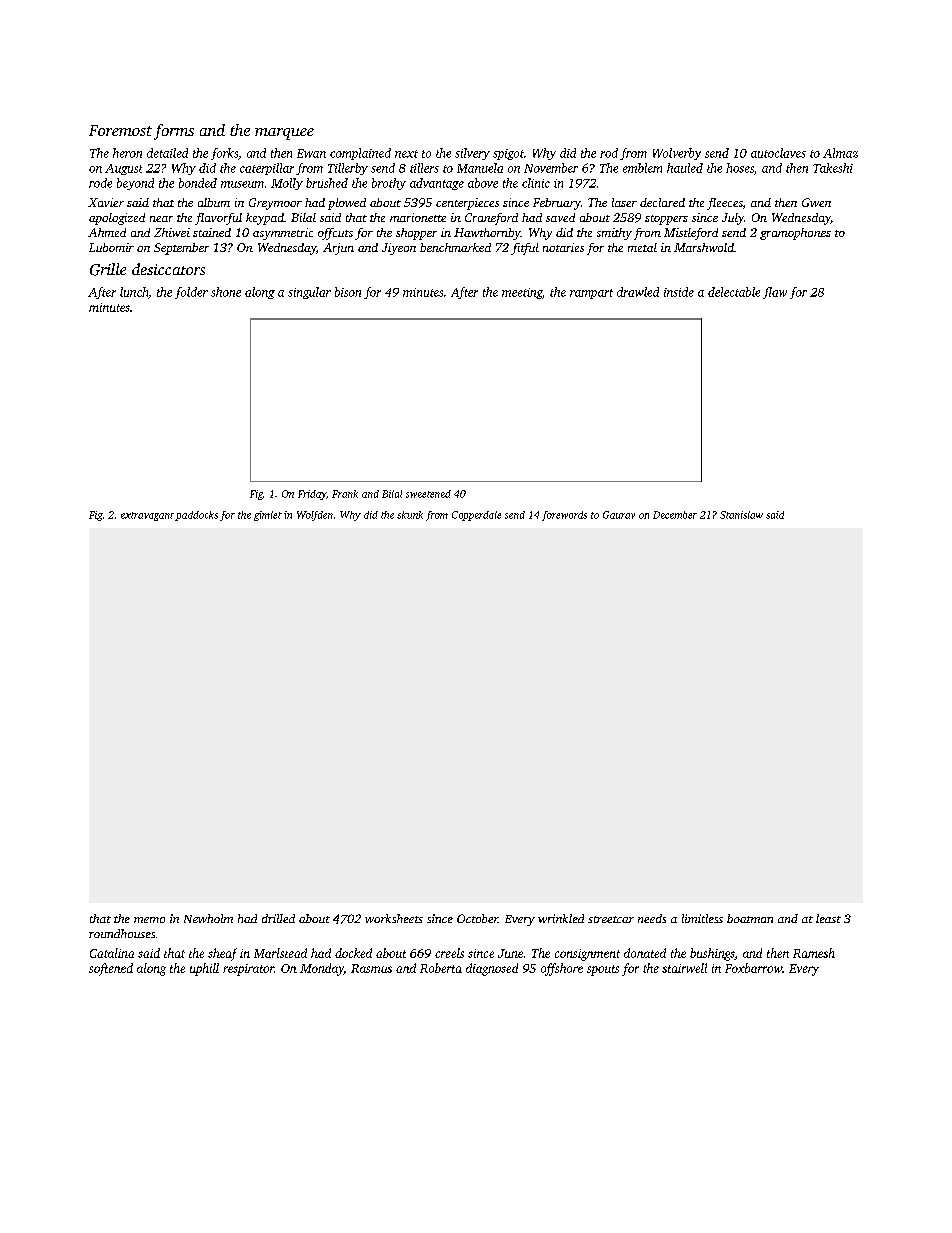  Describe the element at coordinates (741, 515) in the page. I see `Stanislaw` at that location.
